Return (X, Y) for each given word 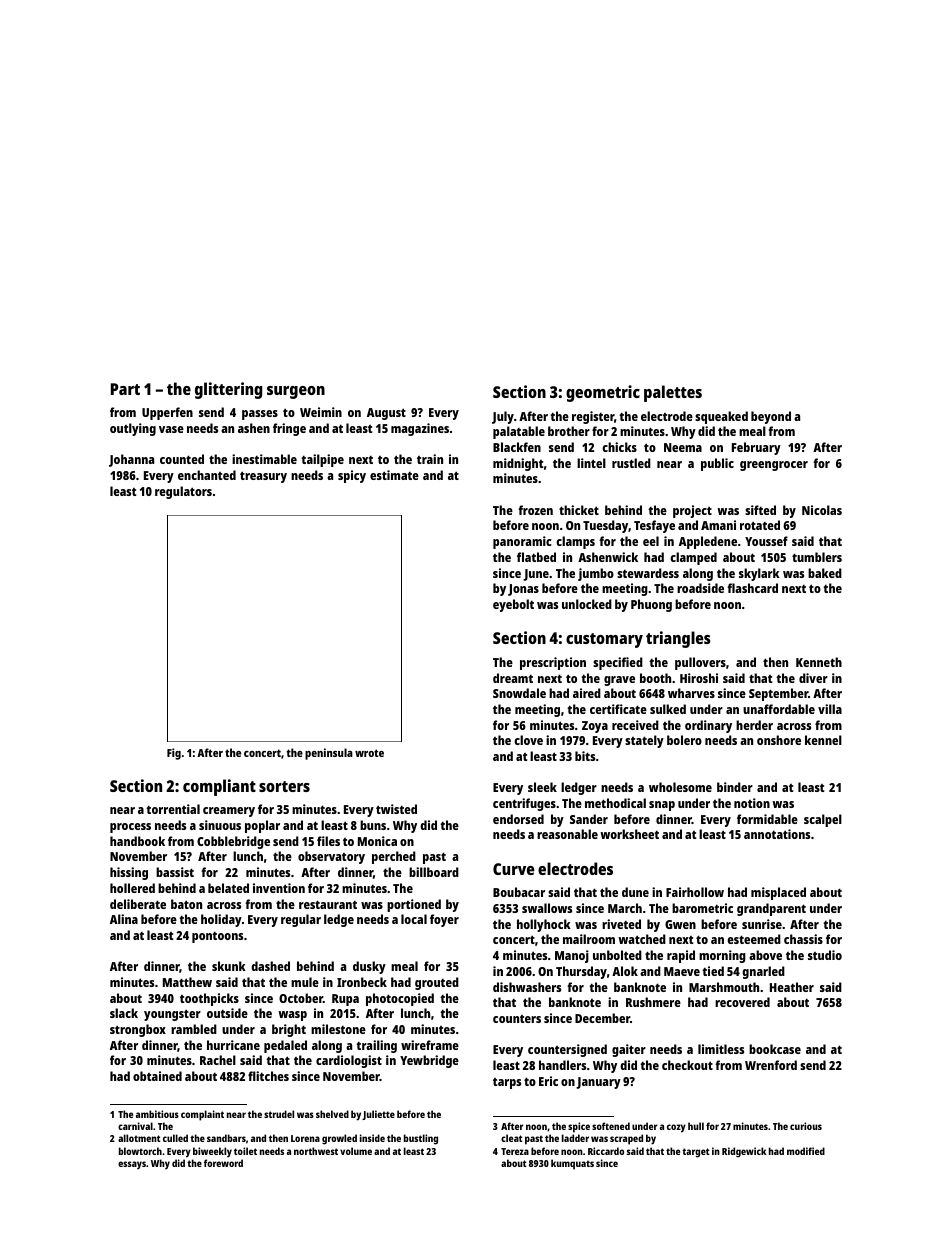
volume (356, 1151)
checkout (687, 1065)
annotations (777, 834)
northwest (316, 1151)
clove (528, 740)
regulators (183, 492)
